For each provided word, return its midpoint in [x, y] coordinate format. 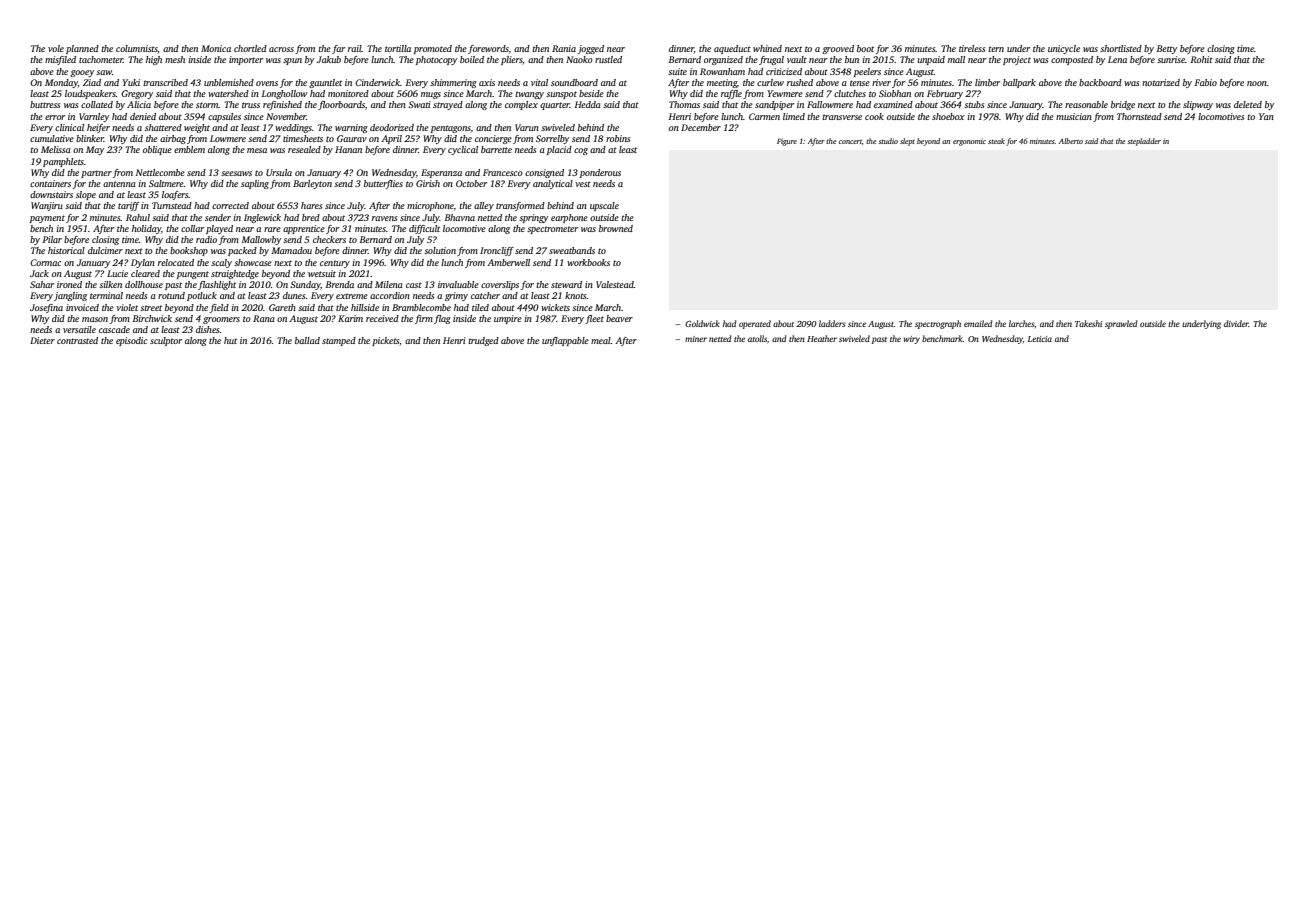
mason [95, 319]
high [154, 60]
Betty [1167, 49]
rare [272, 229]
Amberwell [508, 262]
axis [487, 82]
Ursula [279, 172]
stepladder [1144, 142]
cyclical [463, 150]
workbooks [588, 262]
